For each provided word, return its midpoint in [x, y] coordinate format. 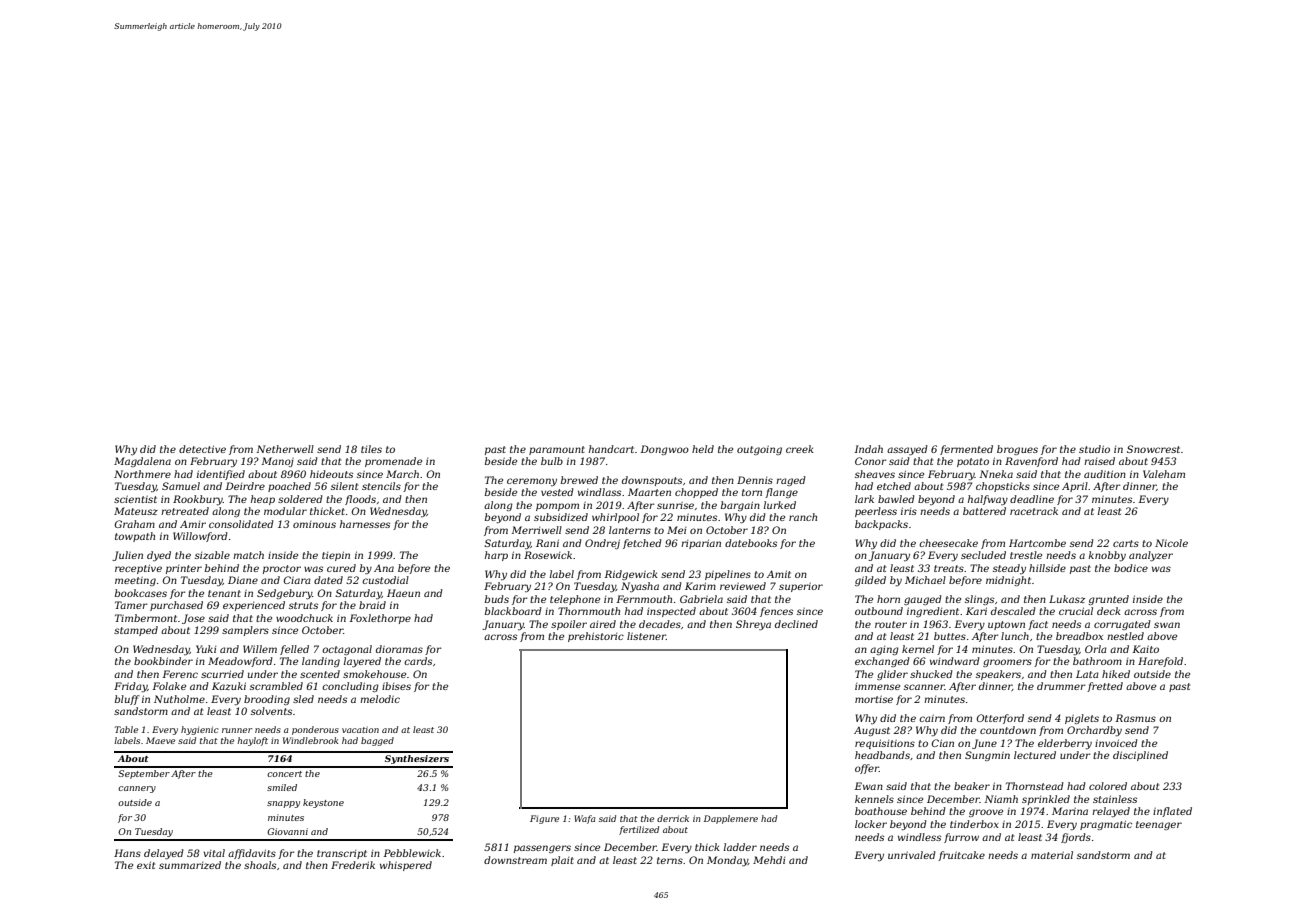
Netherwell [285, 449]
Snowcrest [1153, 449]
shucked [931, 674]
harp [496, 556]
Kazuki [229, 686]
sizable [212, 555]
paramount [557, 450]
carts [1126, 543]
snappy [283, 804]
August [872, 731]
